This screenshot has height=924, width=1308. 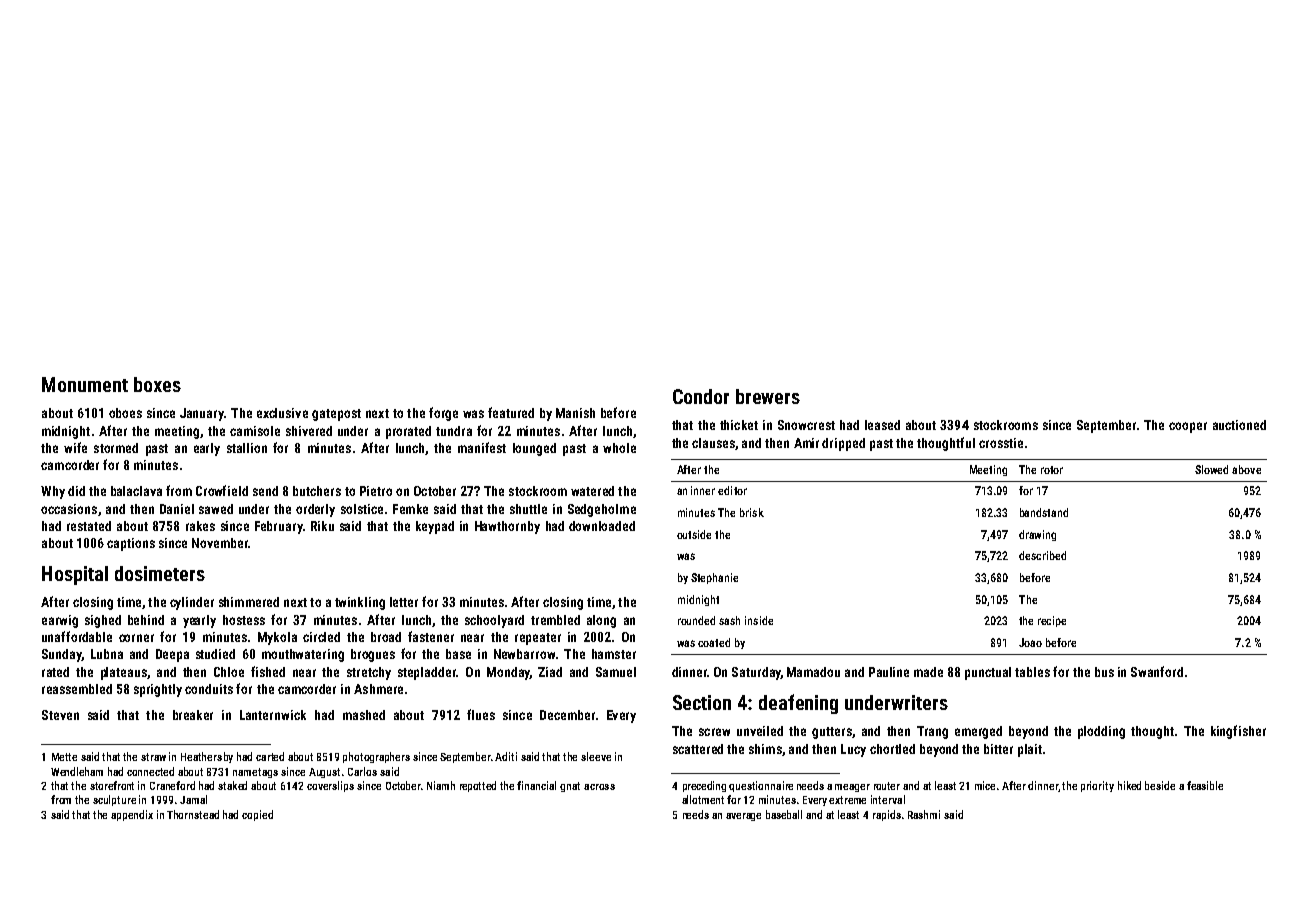 What do you see at coordinates (114, 800) in the screenshot?
I see `sculpture` at bounding box center [114, 800].
